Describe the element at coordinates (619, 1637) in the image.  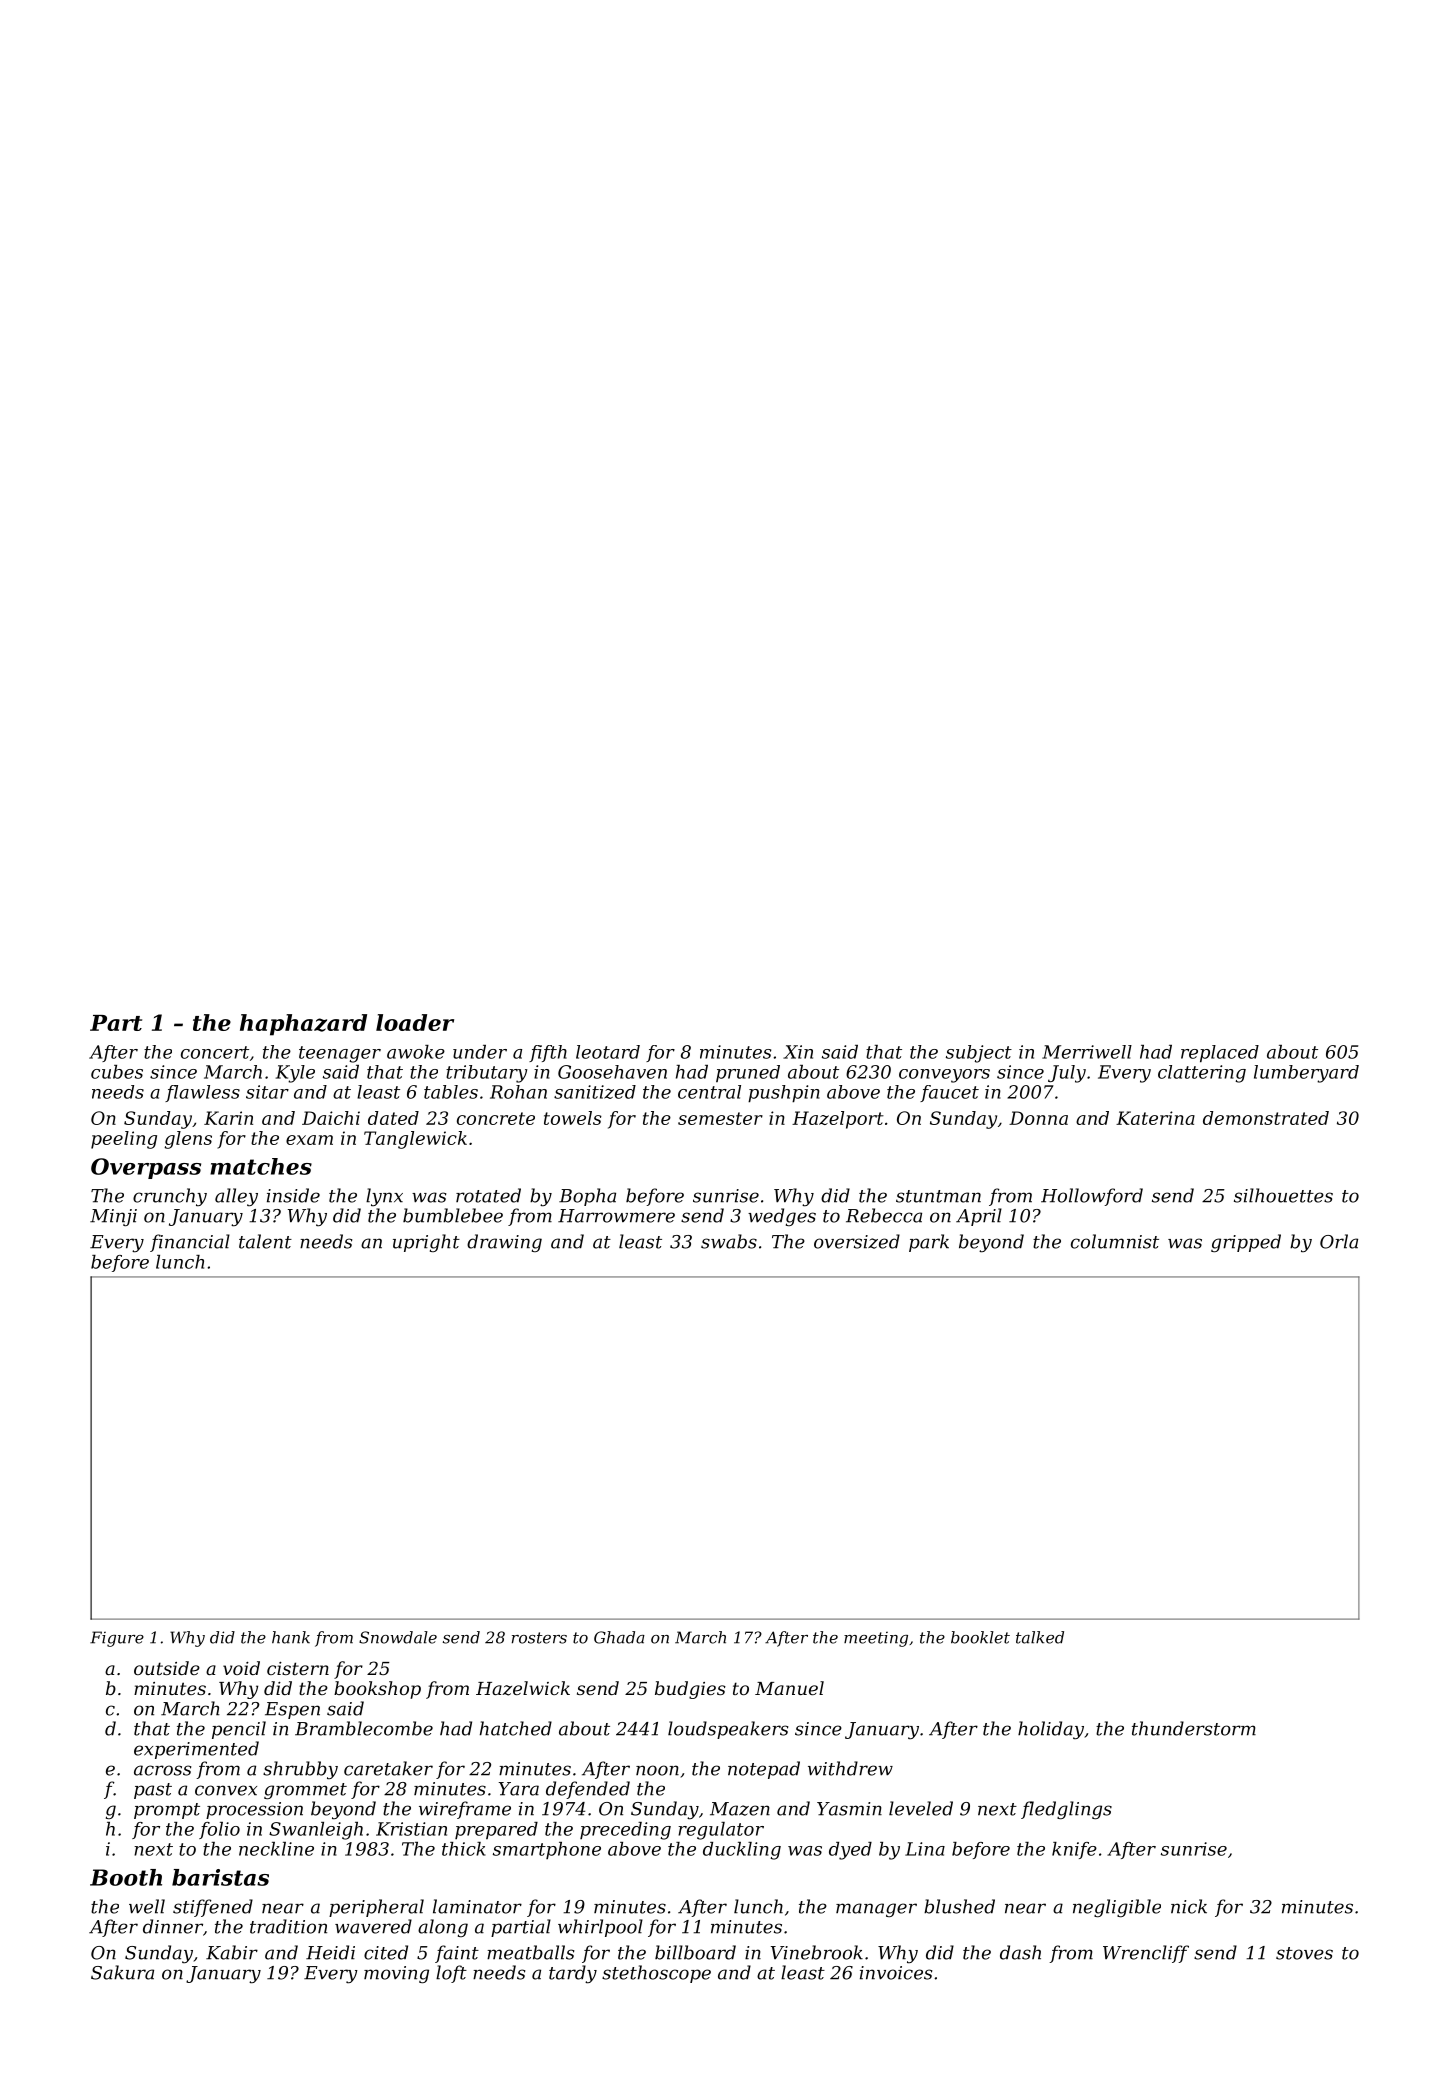
I see `Ghada` at that location.
